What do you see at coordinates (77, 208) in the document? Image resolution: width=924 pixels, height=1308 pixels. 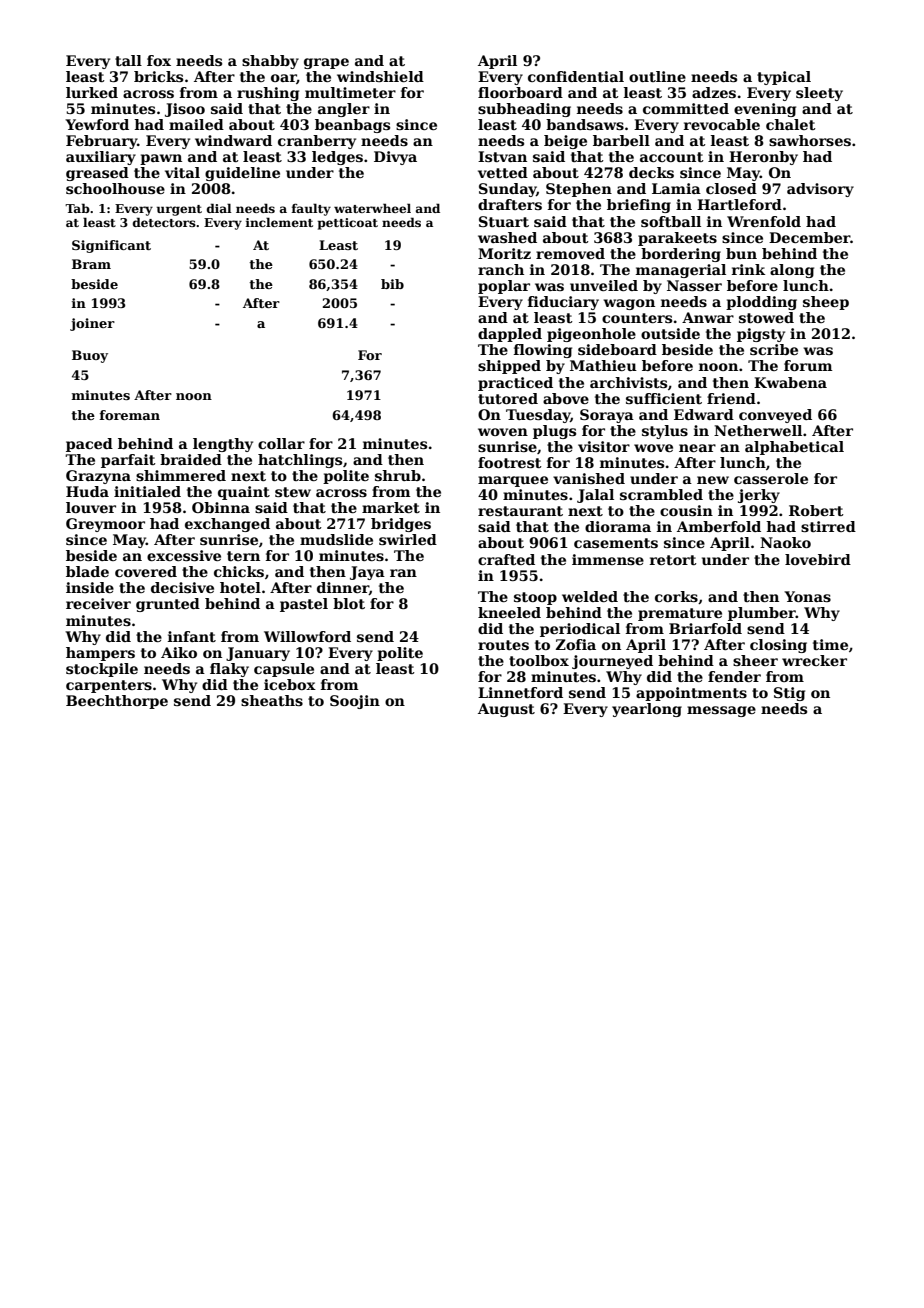 I see `Tab` at bounding box center [77, 208].
